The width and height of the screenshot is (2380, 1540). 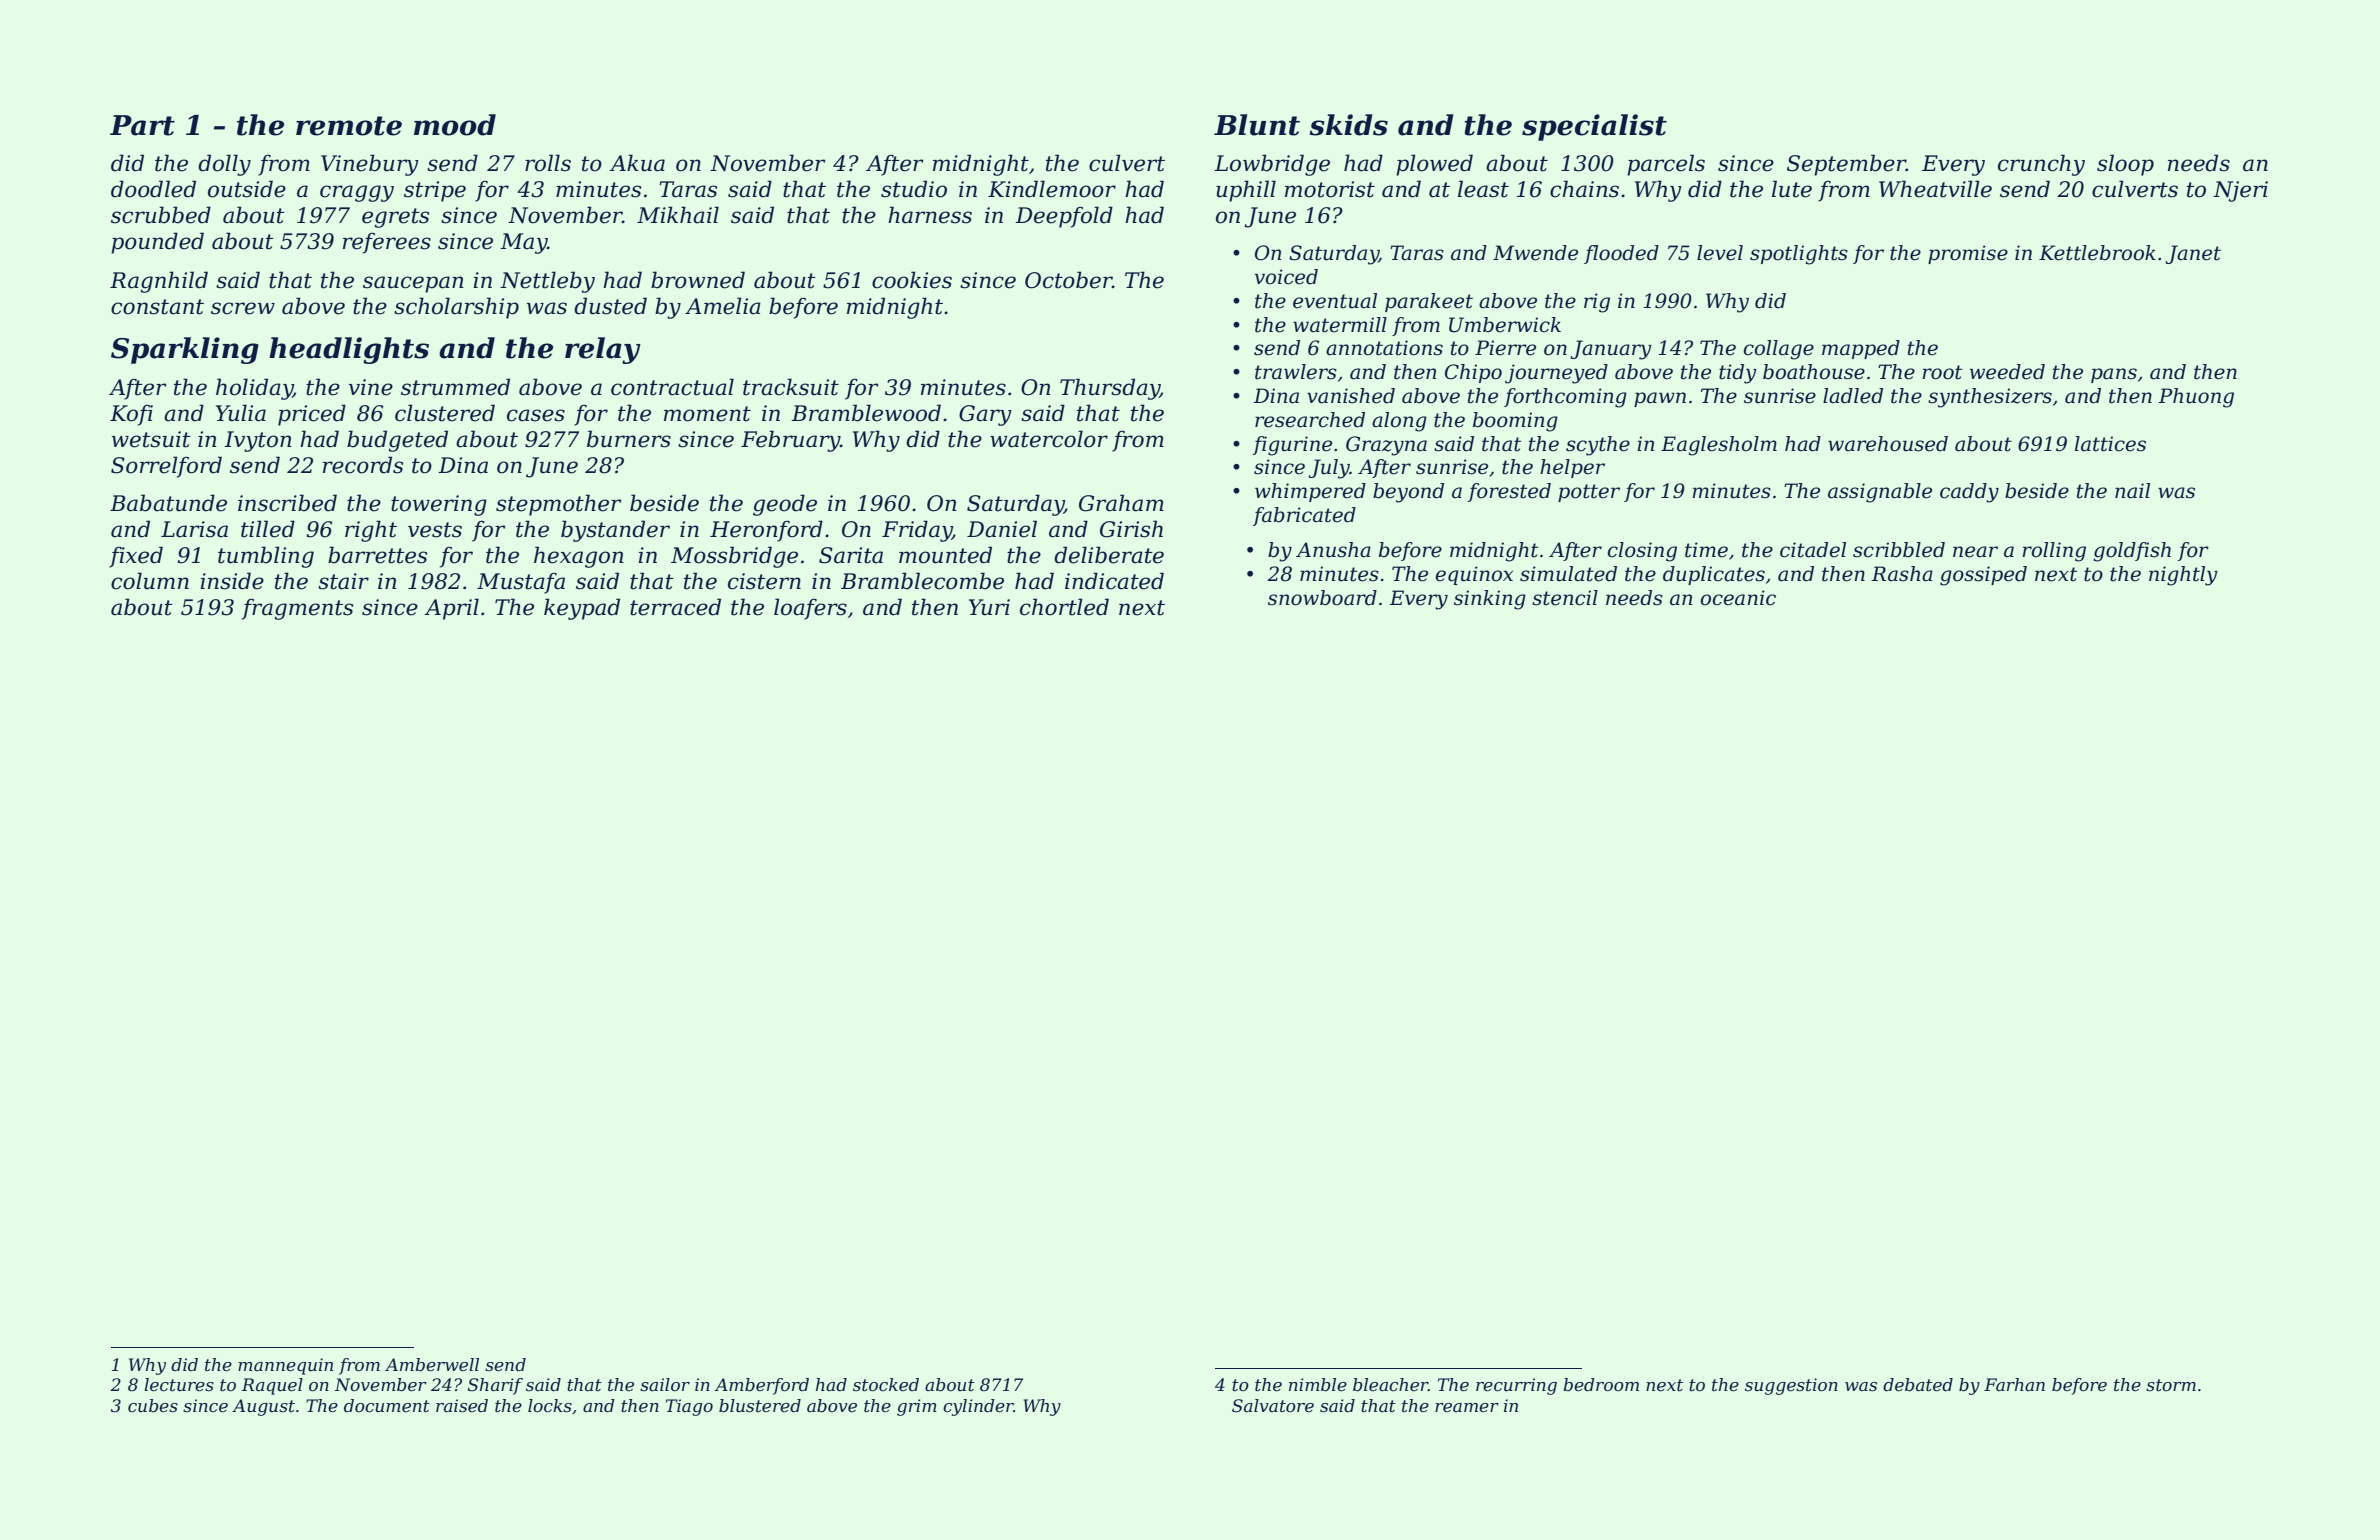 I want to click on Salvatore, so click(x=1273, y=1406).
